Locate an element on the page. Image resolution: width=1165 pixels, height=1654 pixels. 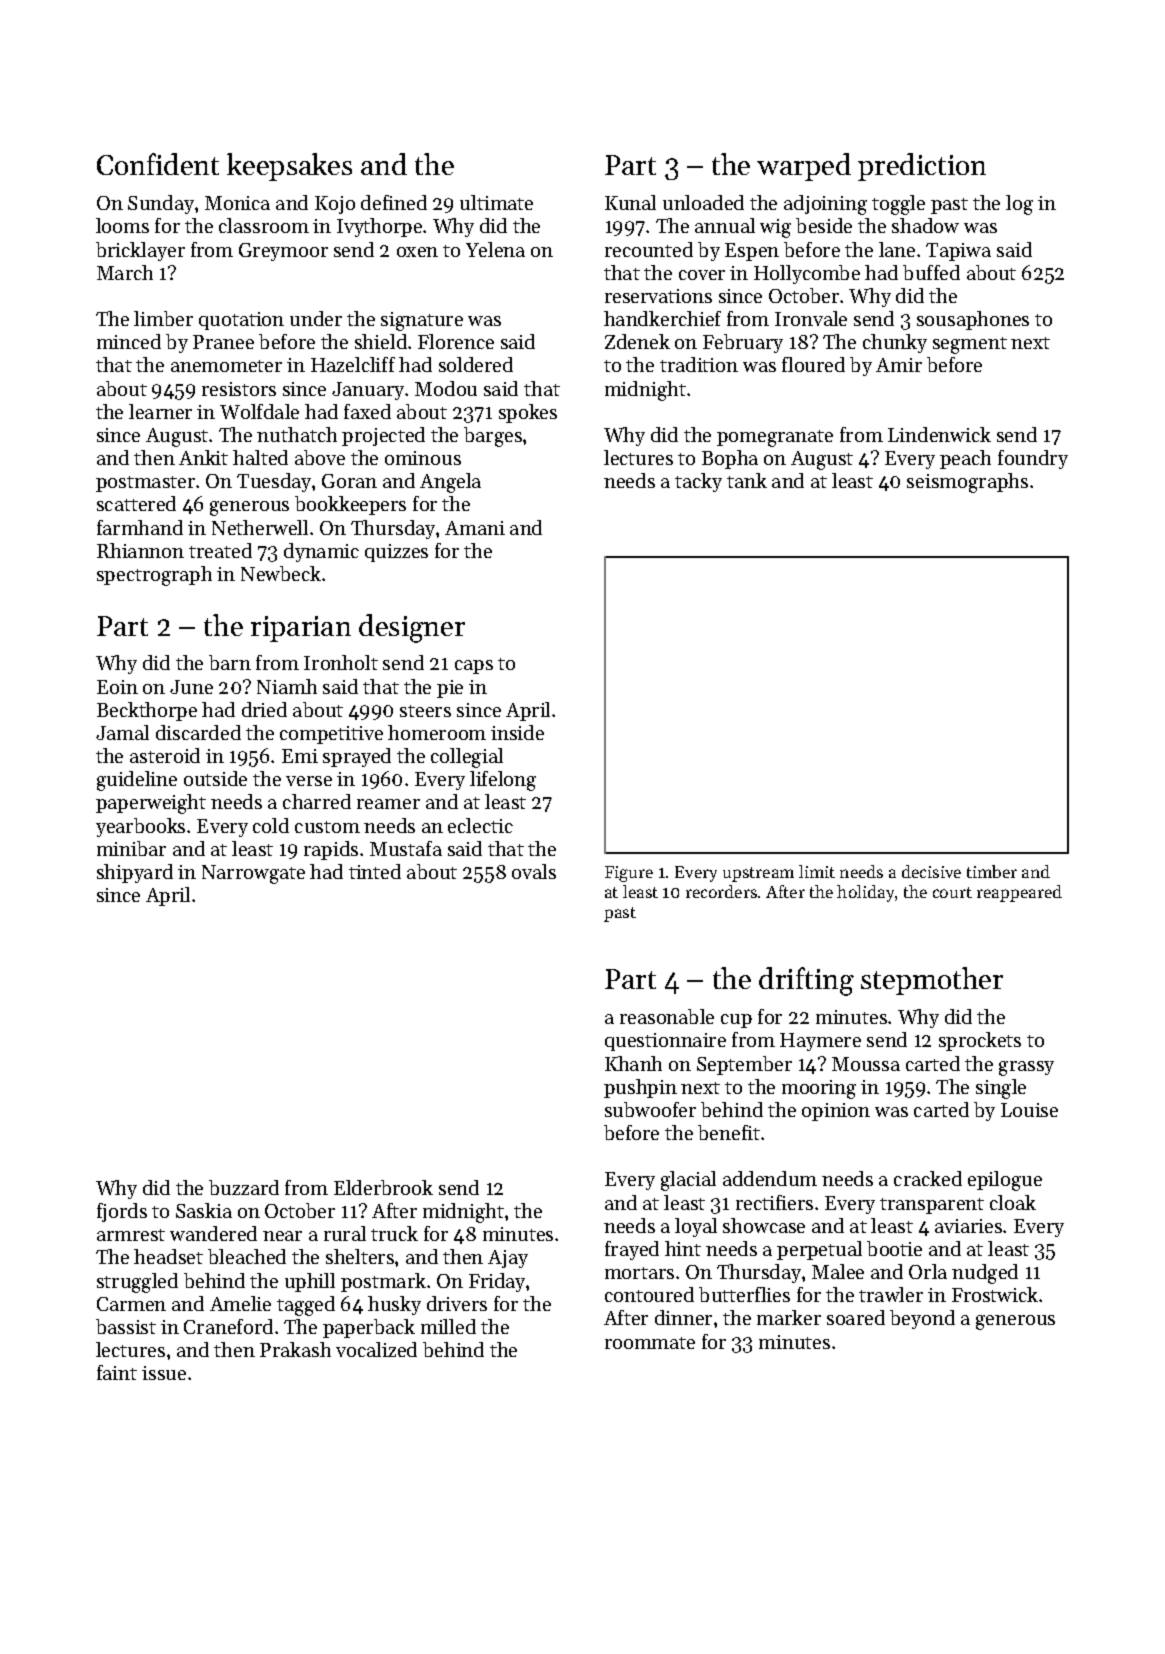
pushpin is located at coordinates (640, 1088).
